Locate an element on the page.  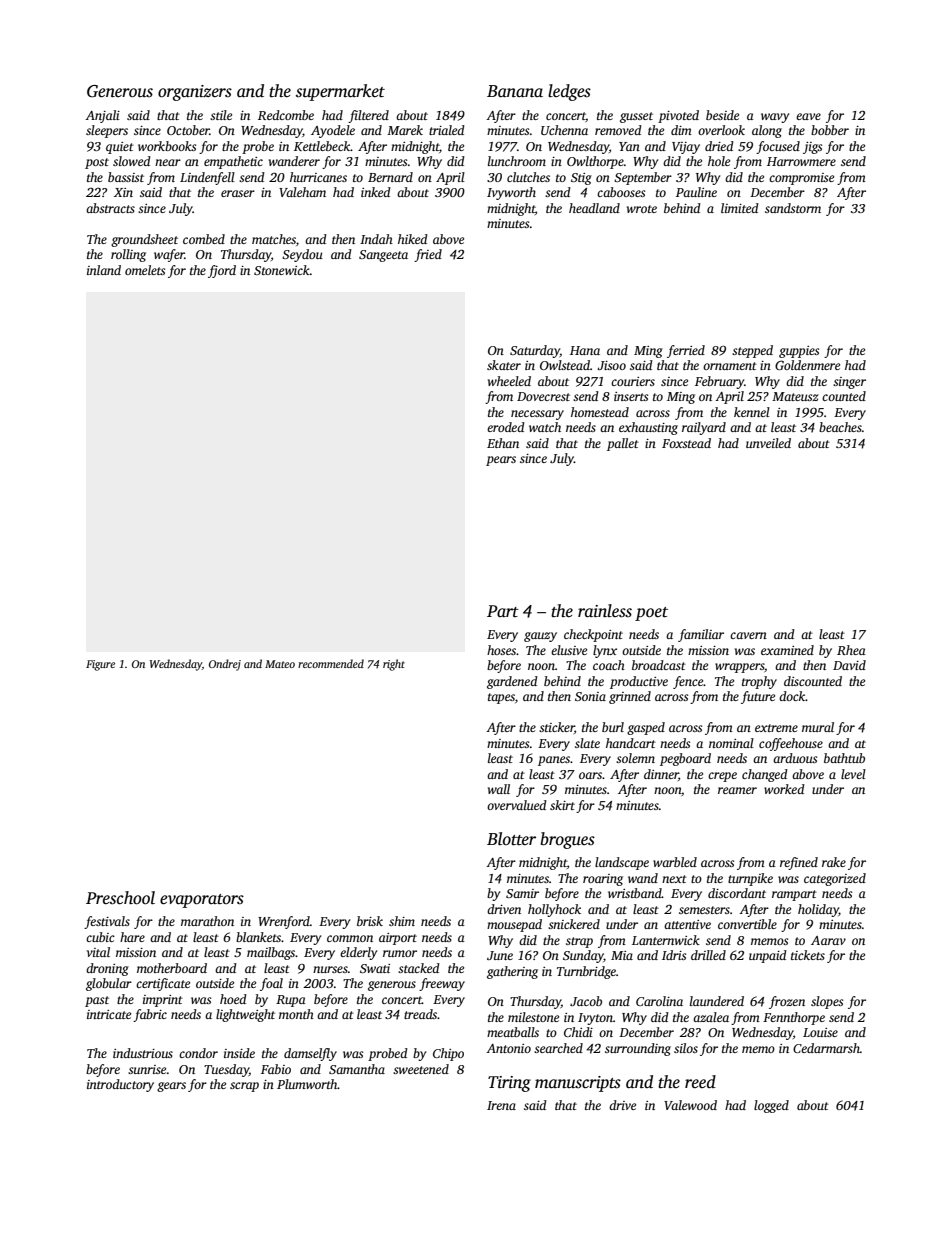
beaches is located at coordinates (840, 427).
